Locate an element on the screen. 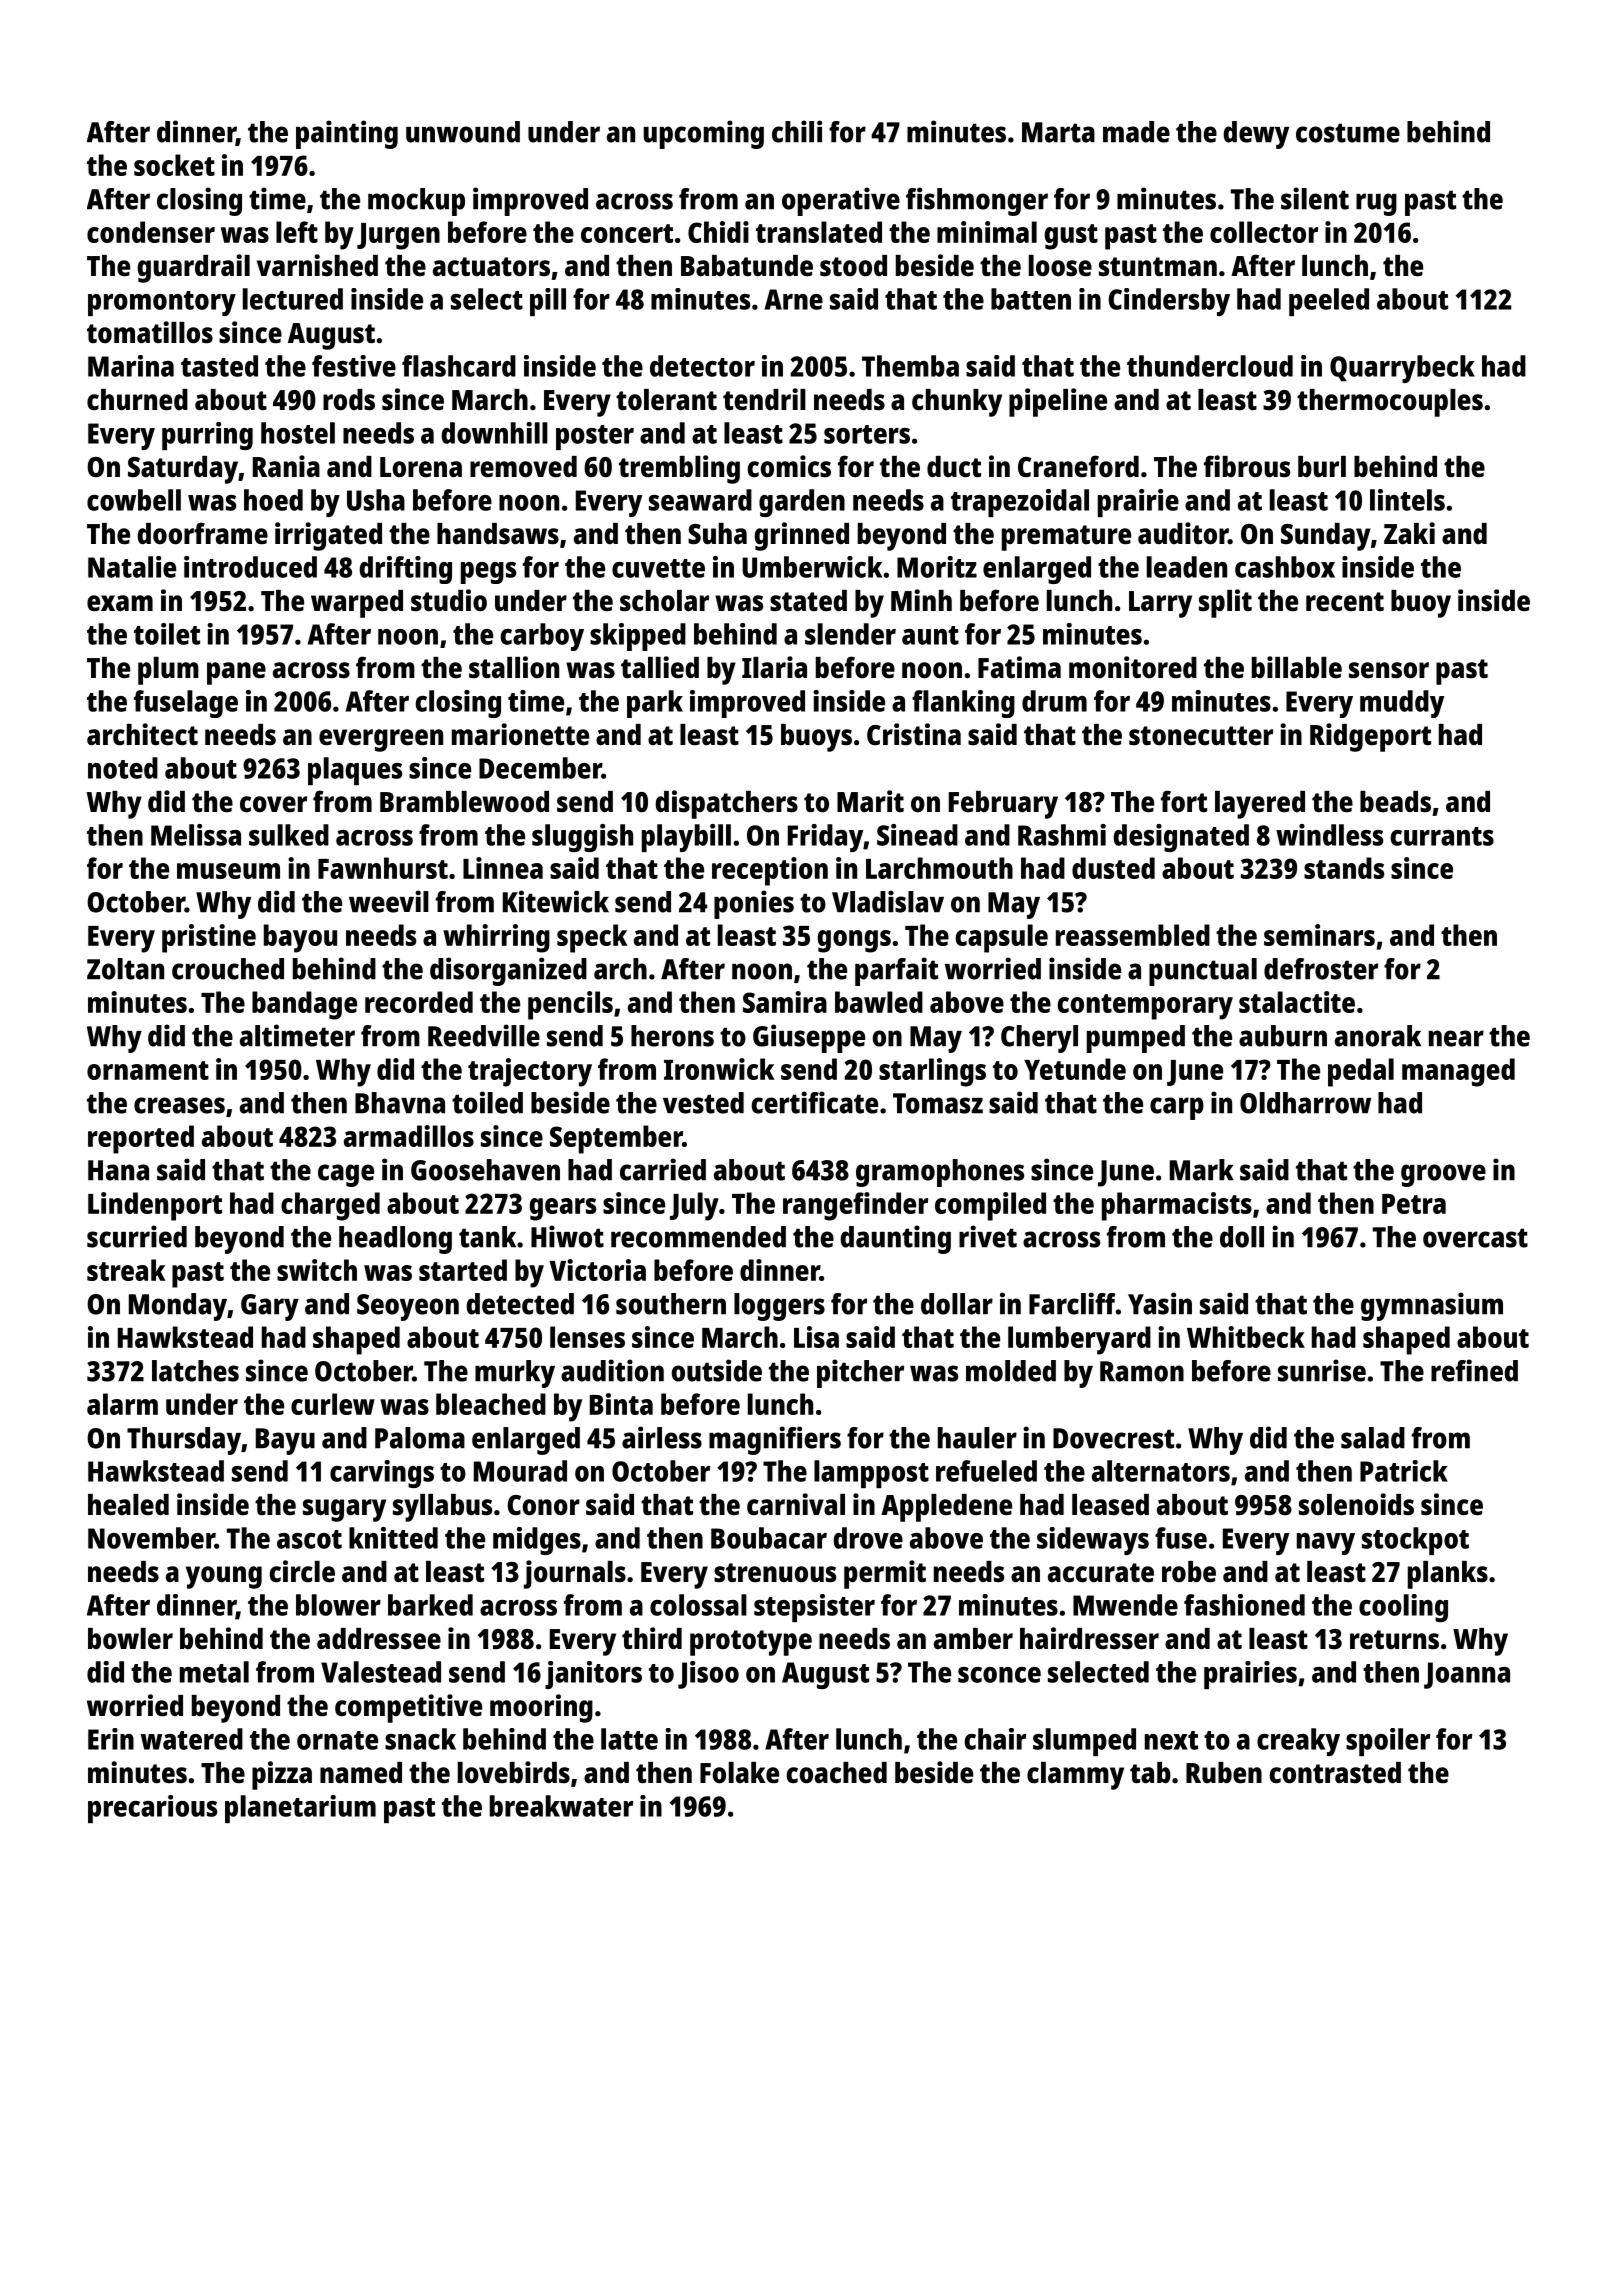 This screenshot has height=2292, width=1620. toilet is located at coordinates (167, 634).
